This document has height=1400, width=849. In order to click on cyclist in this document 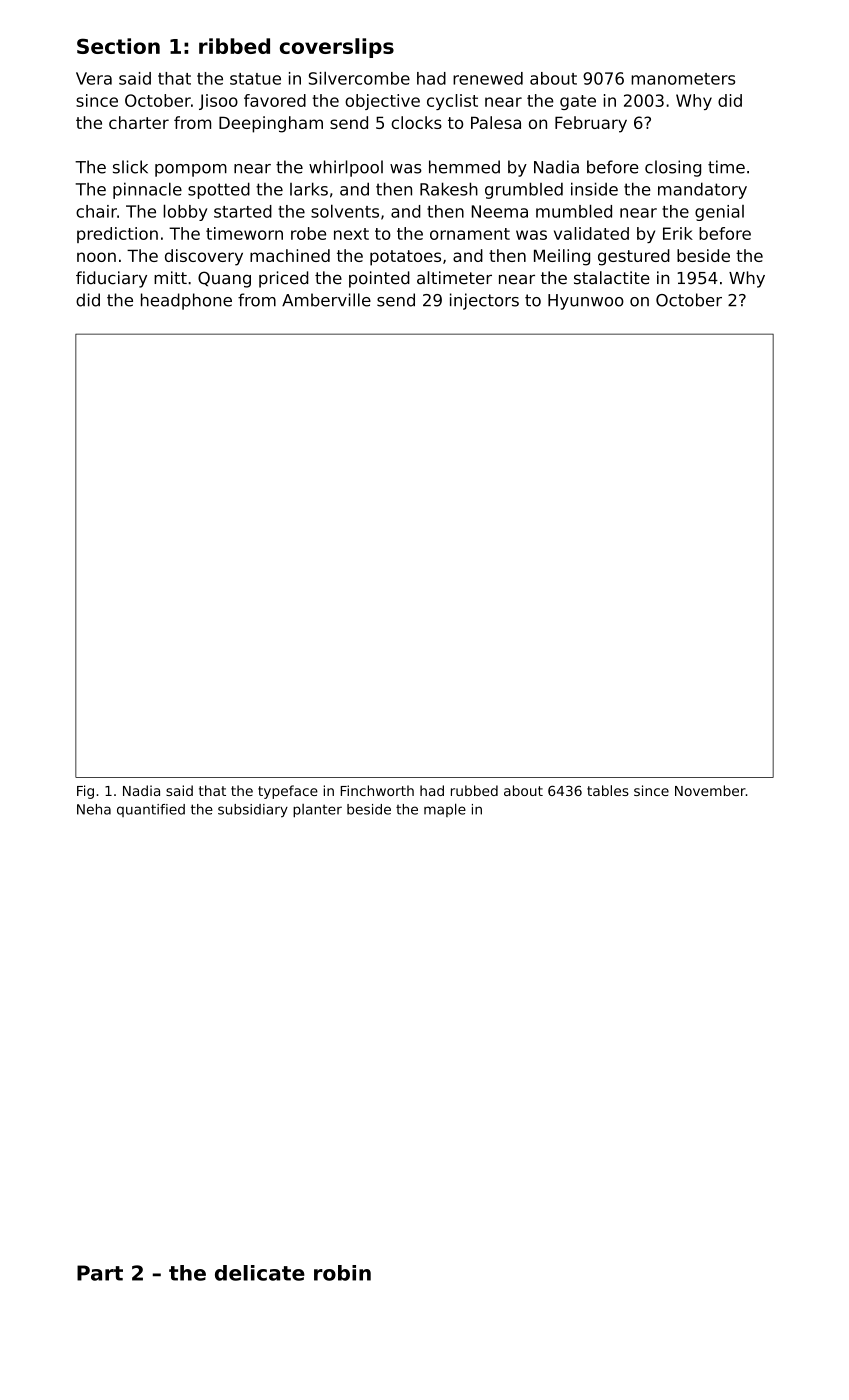, I will do `click(452, 102)`.
